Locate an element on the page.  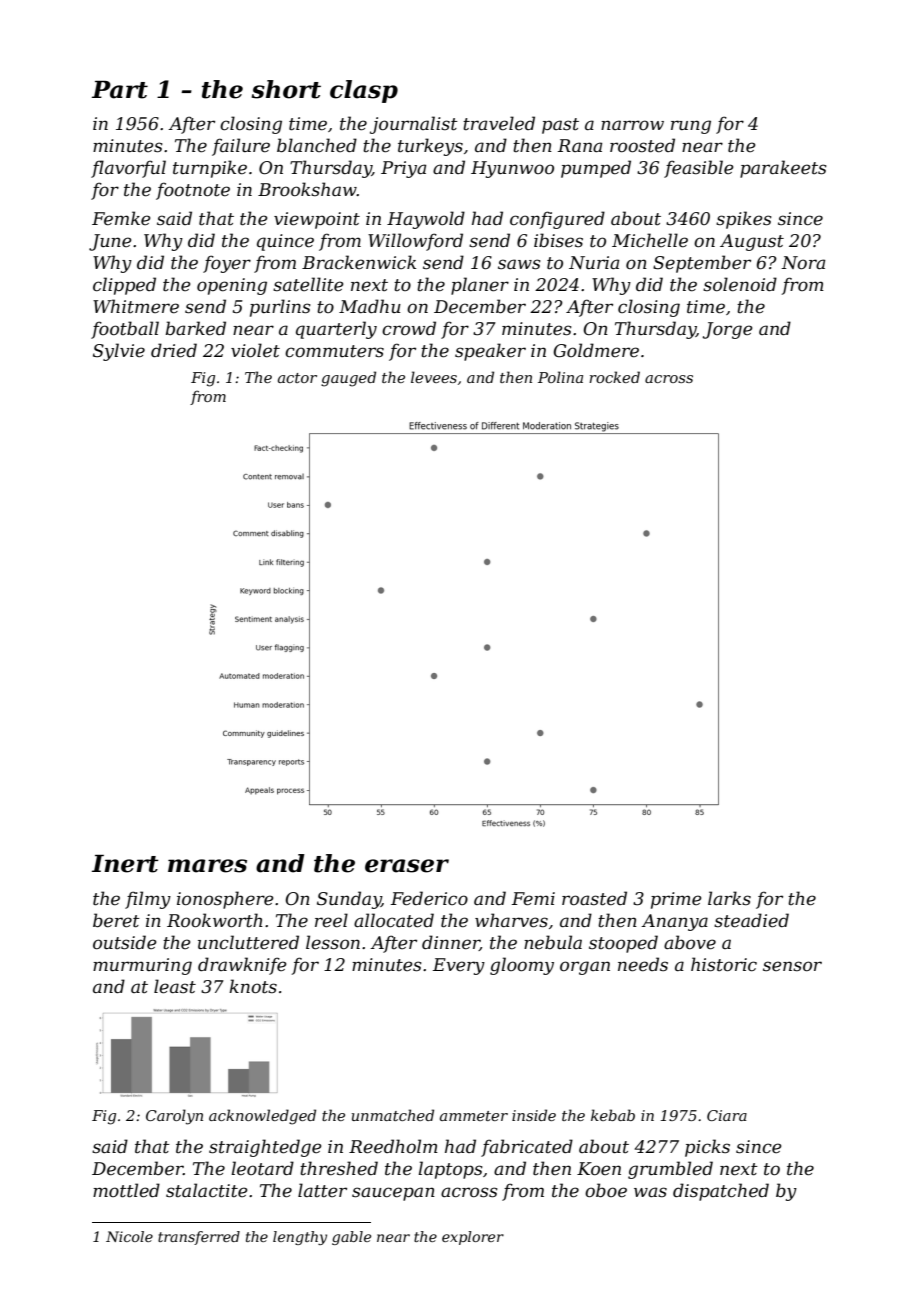
Part is located at coordinates (120, 90).
